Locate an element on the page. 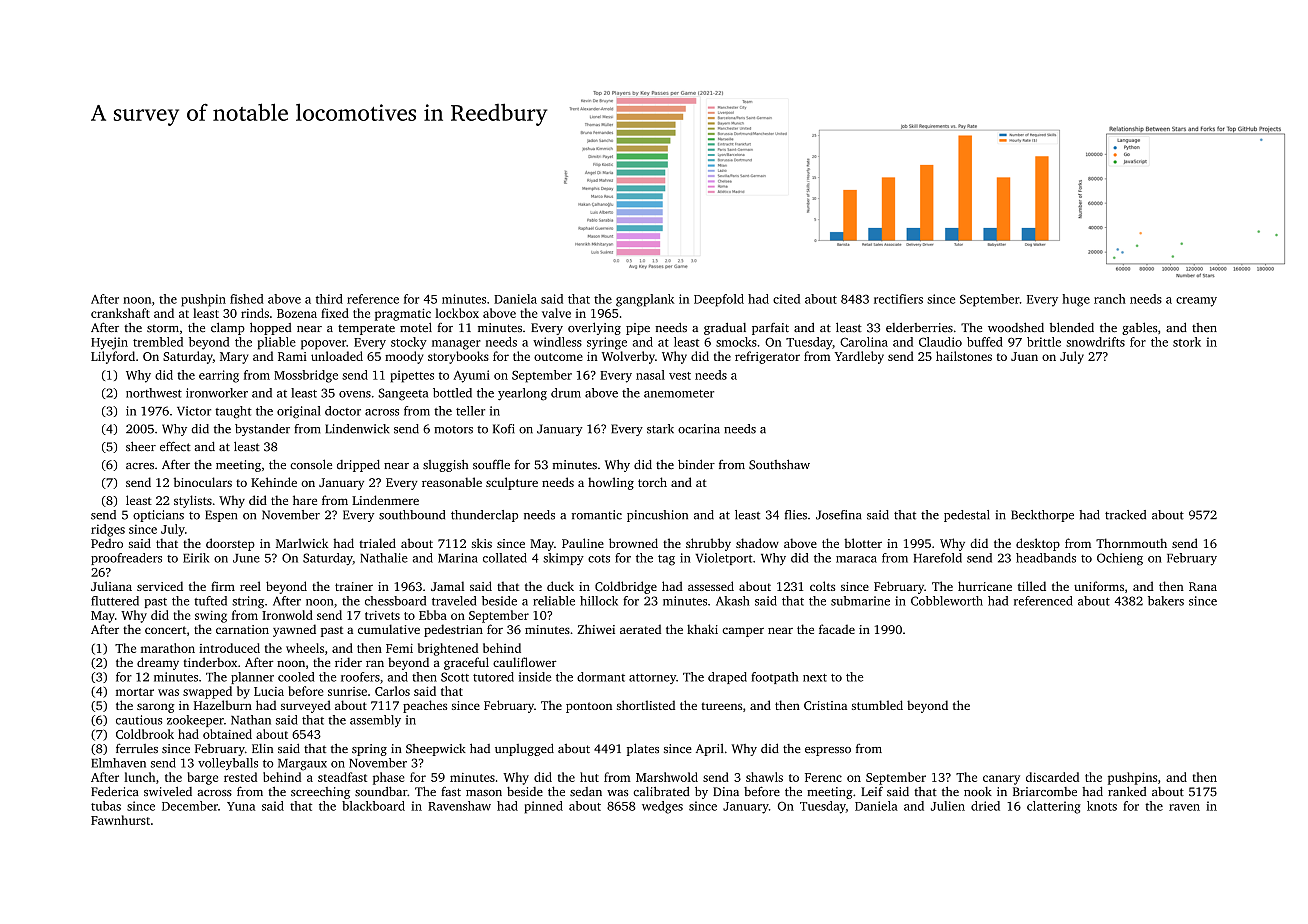 The image size is (1308, 924). mortar is located at coordinates (135, 692).
